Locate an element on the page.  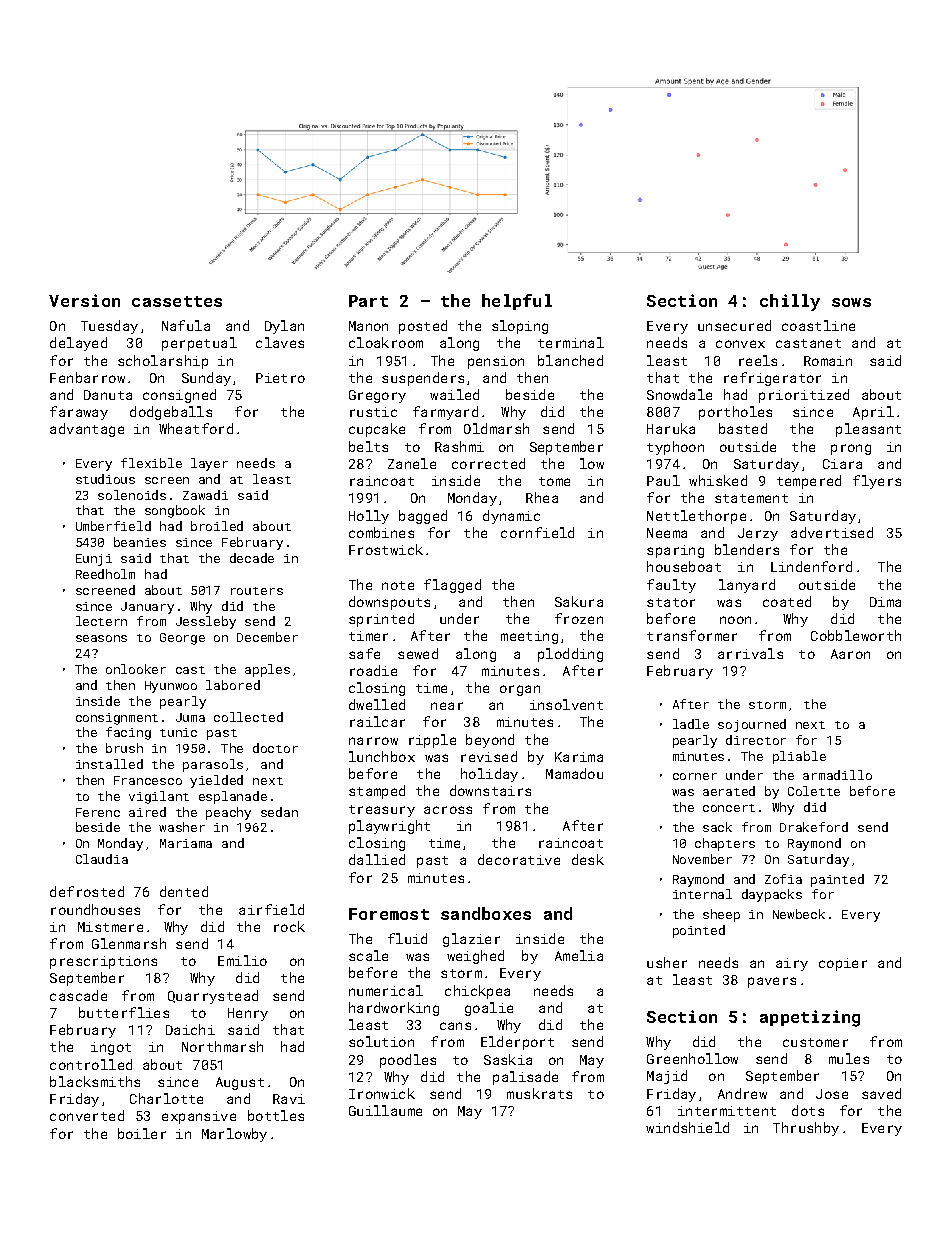
Glenmarsh is located at coordinates (129, 943).
